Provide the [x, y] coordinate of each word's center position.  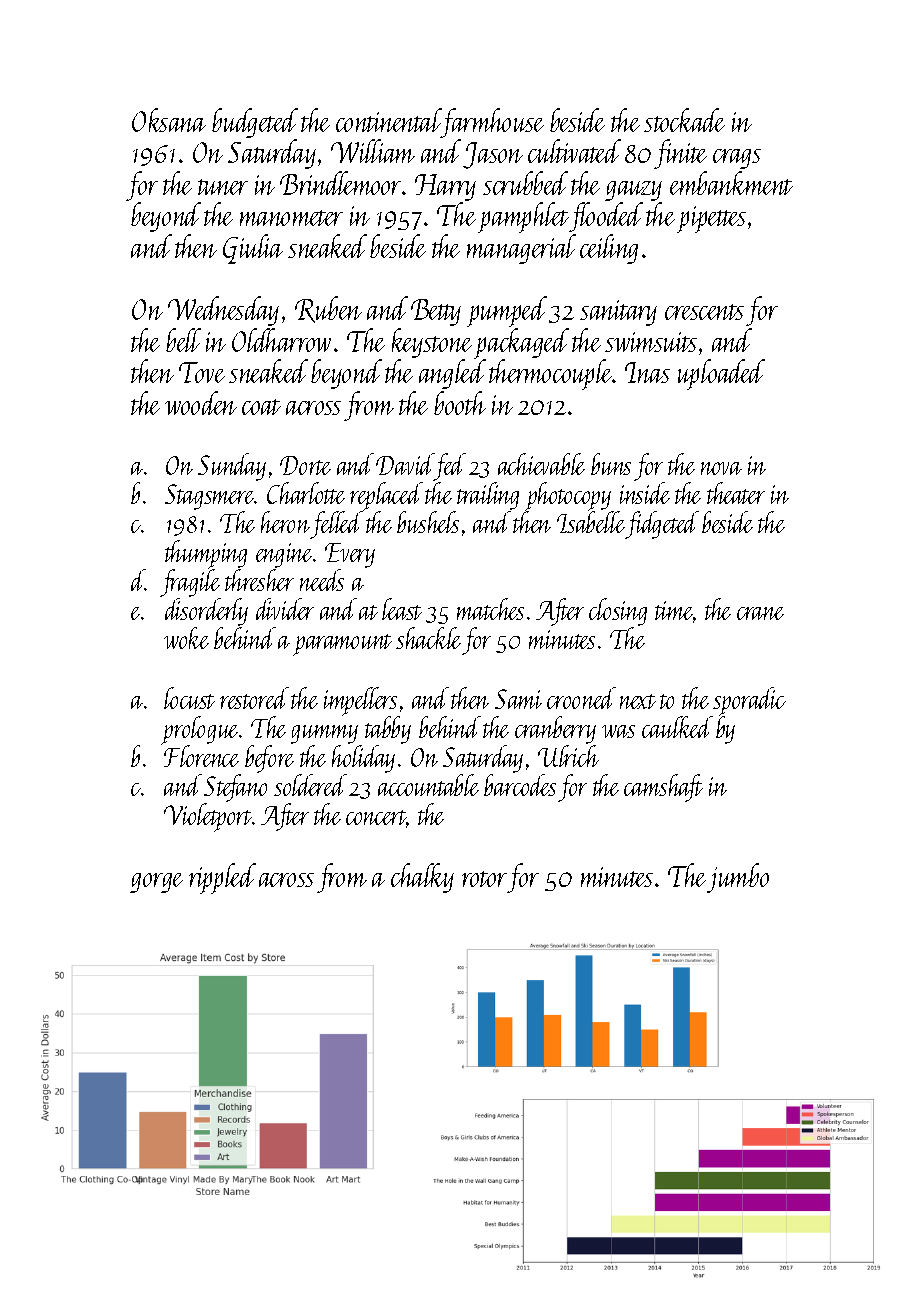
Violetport [208, 817]
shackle [428, 638]
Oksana [169, 120]
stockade [684, 120]
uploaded [721, 374]
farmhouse [493, 123]
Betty [436, 312]
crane [760, 613]
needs [322, 580]
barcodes [520, 785]
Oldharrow [281, 340]
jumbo [738, 878]
